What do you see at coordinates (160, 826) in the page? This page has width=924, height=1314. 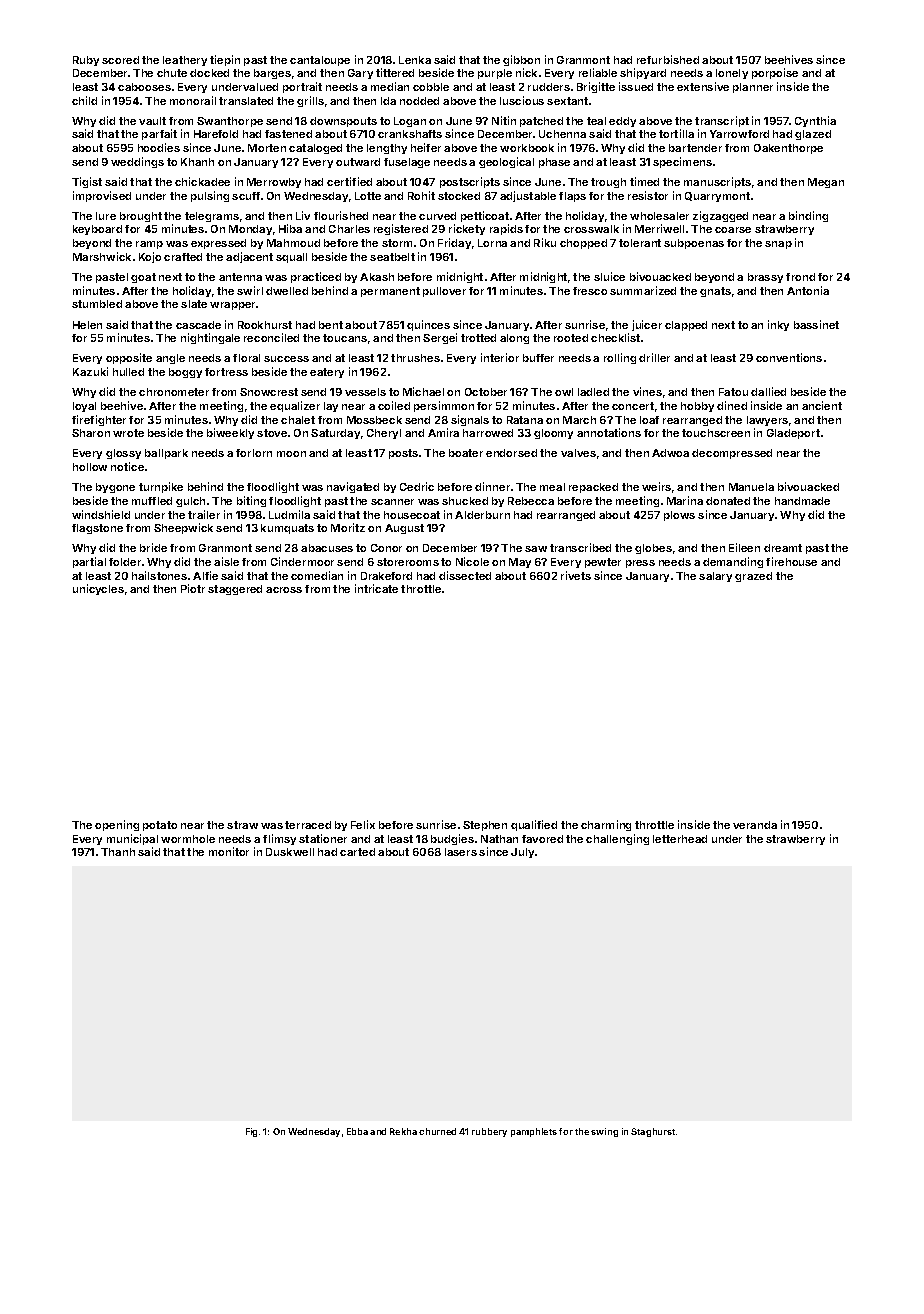 I see `potato` at bounding box center [160, 826].
